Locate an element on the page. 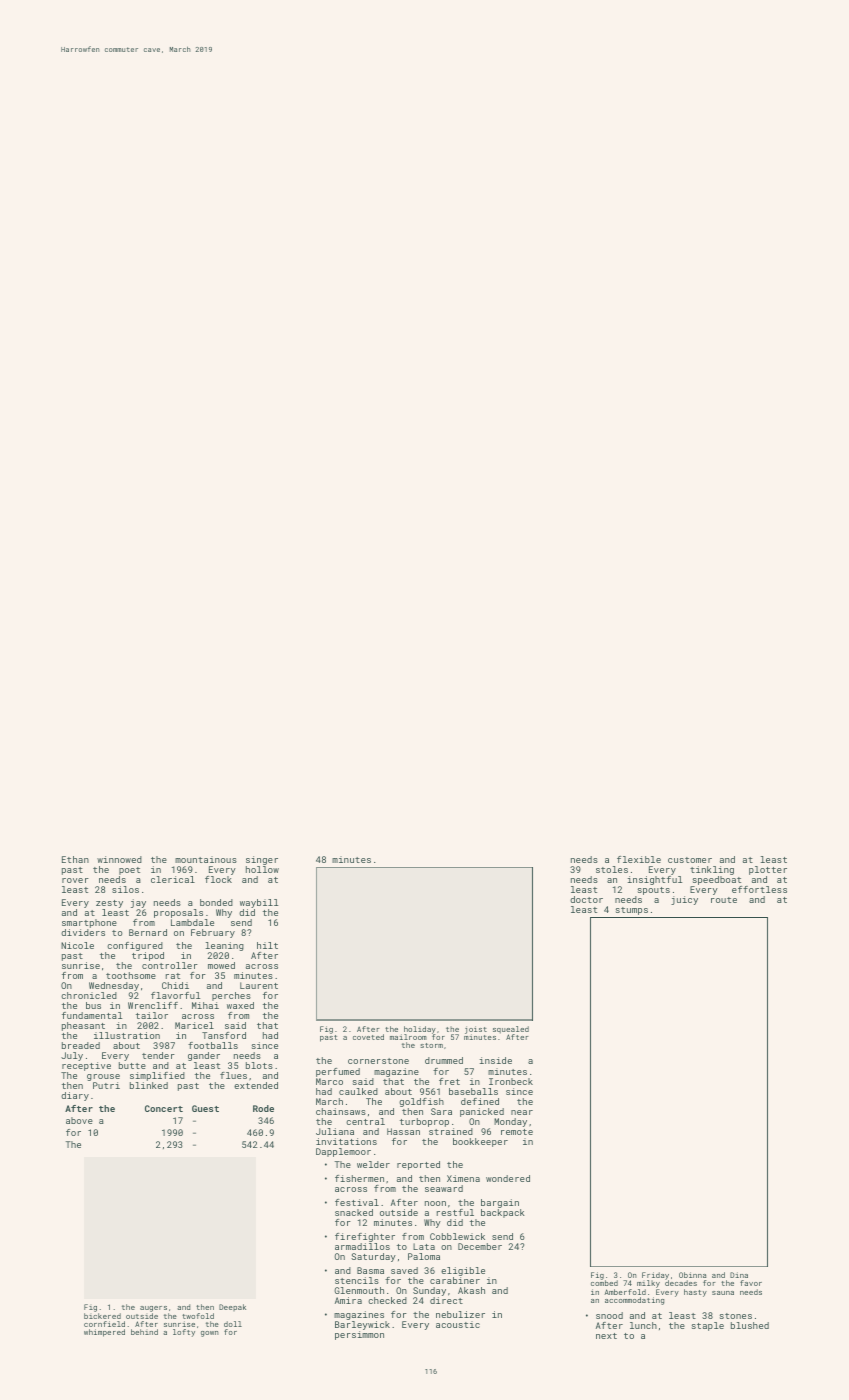 The image size is (849, 1400). inside is located at coordinates (496, 1060).
